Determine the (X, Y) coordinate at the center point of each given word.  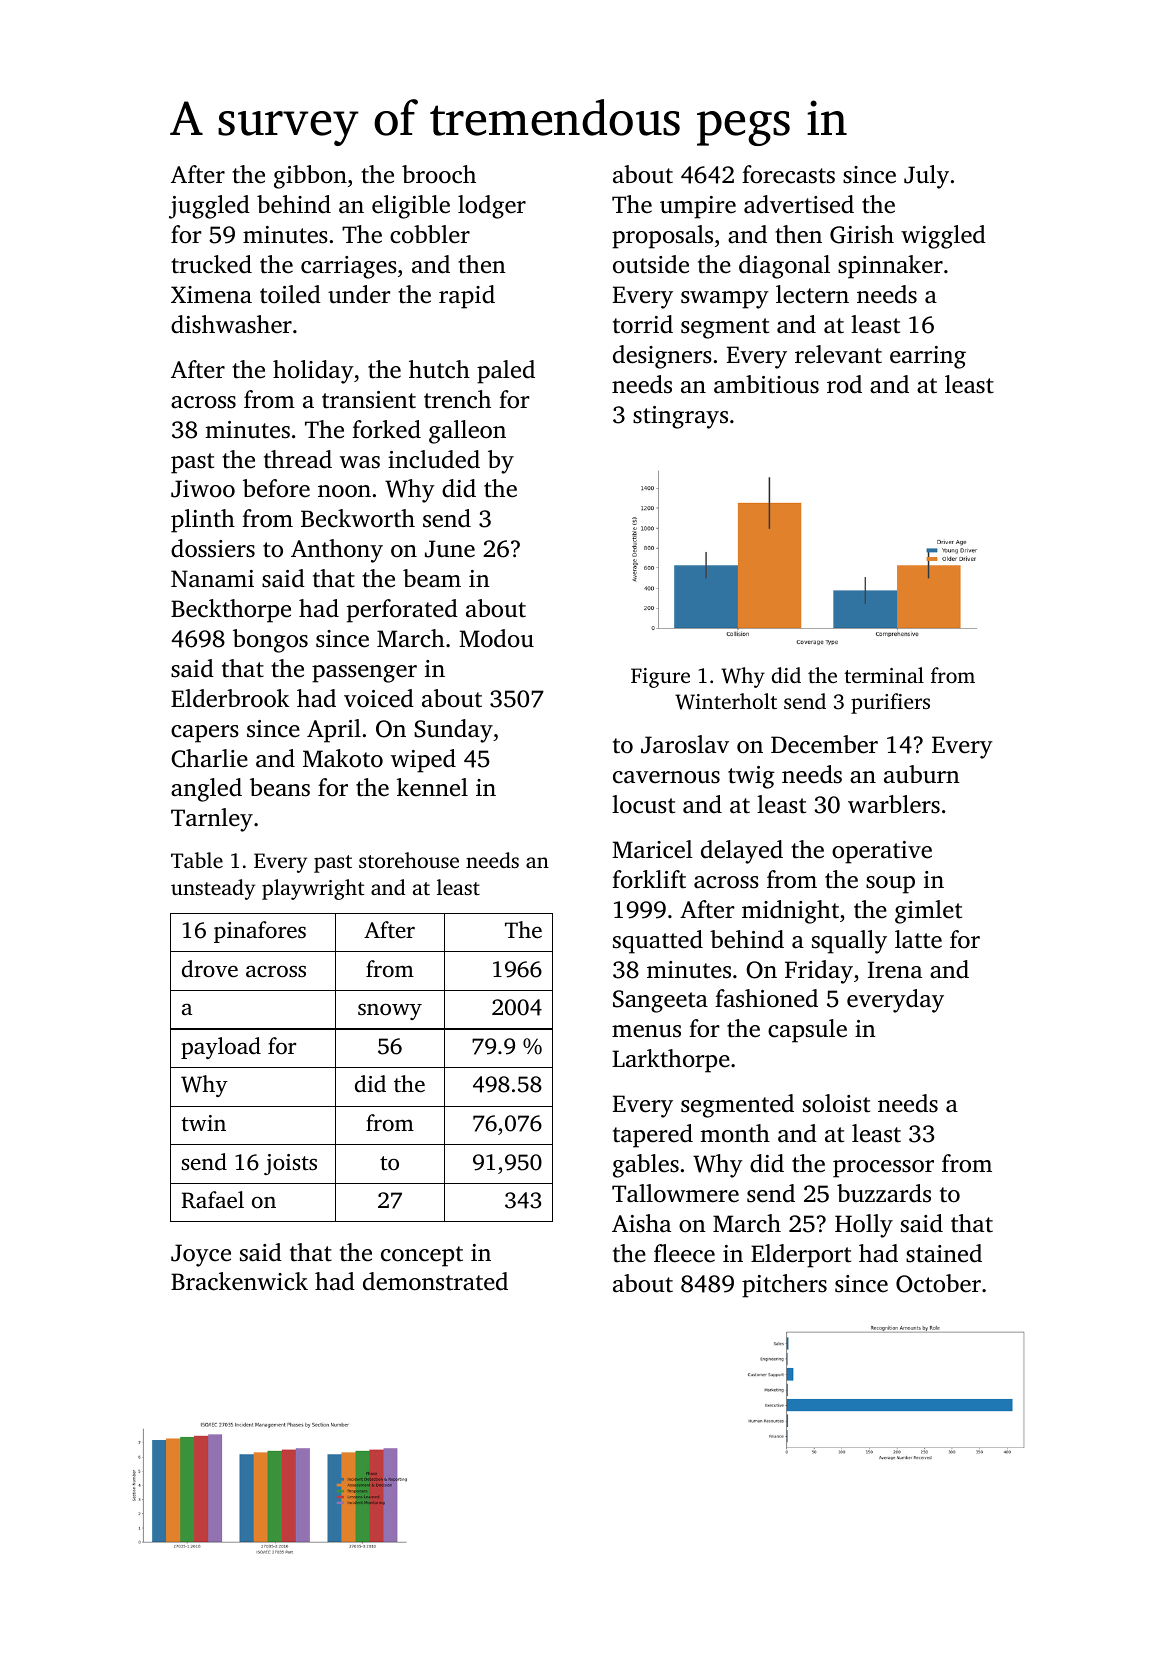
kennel (432, 787)
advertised (799, 204)
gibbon (310, 177)
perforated (402, 611)
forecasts (788, 174)
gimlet (928, 912)
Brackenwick (239, 1281)
